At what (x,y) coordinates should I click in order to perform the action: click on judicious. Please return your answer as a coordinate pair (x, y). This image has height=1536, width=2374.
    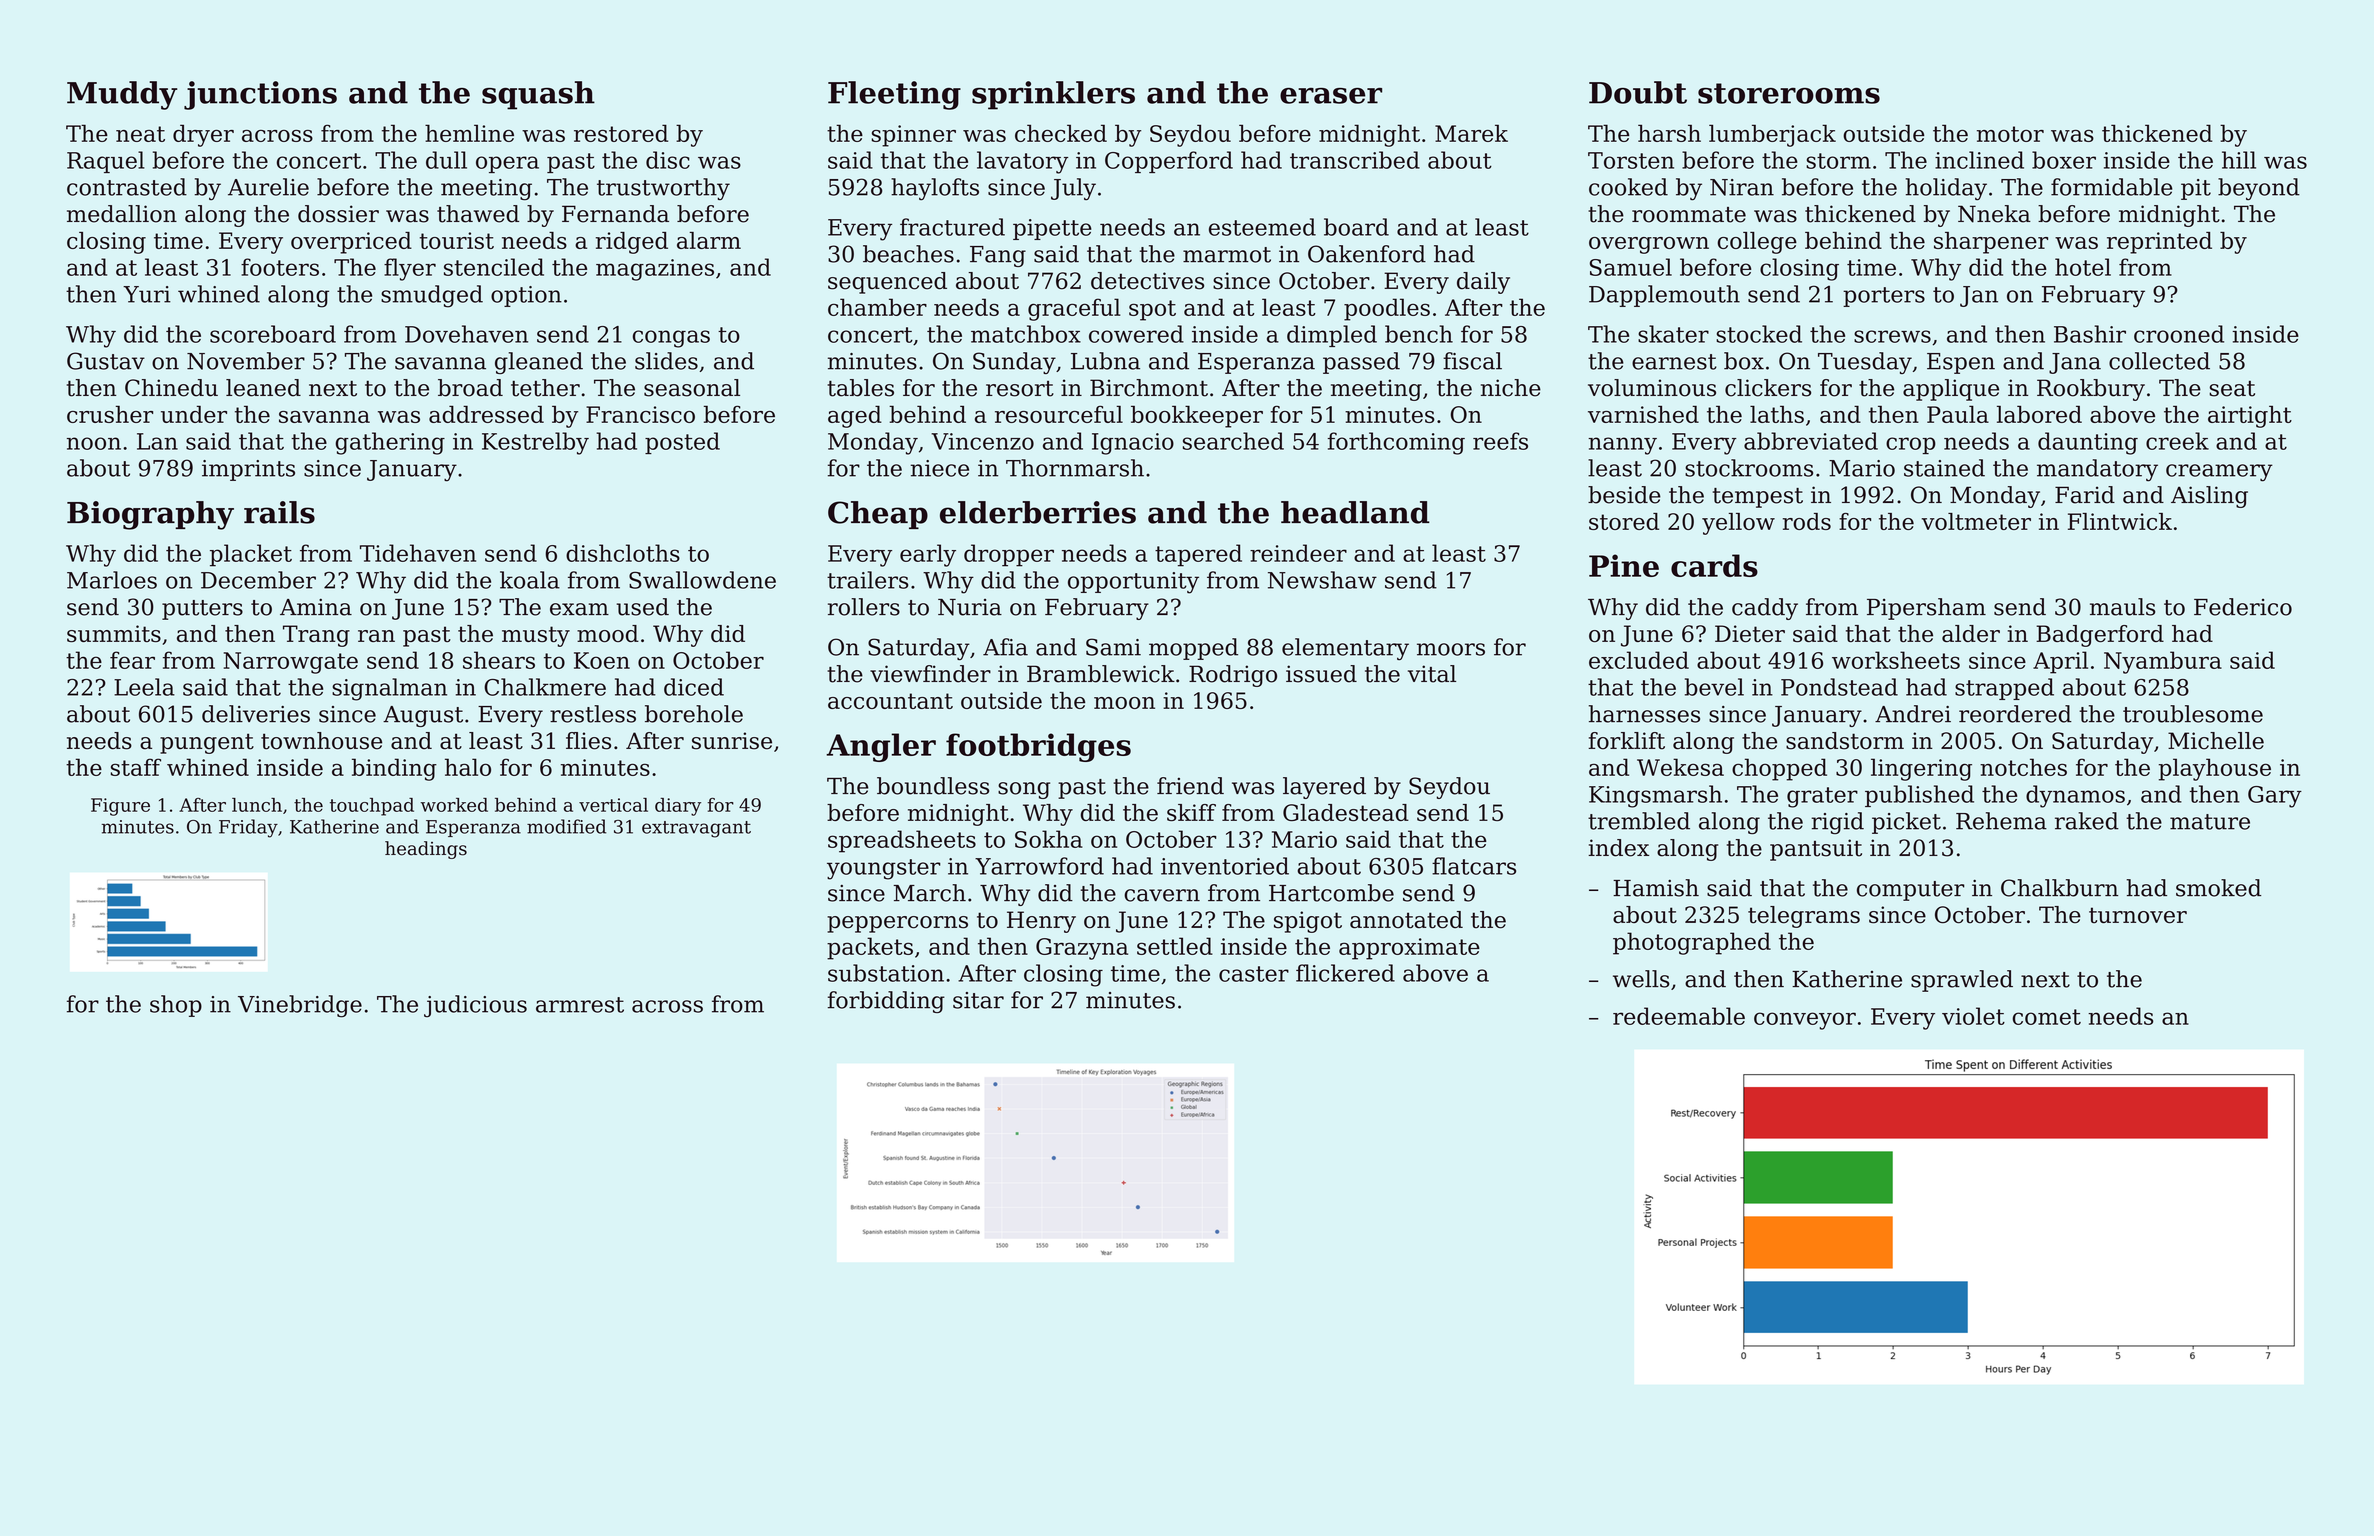
    Looking at the image, I should click on (475, 1006).
